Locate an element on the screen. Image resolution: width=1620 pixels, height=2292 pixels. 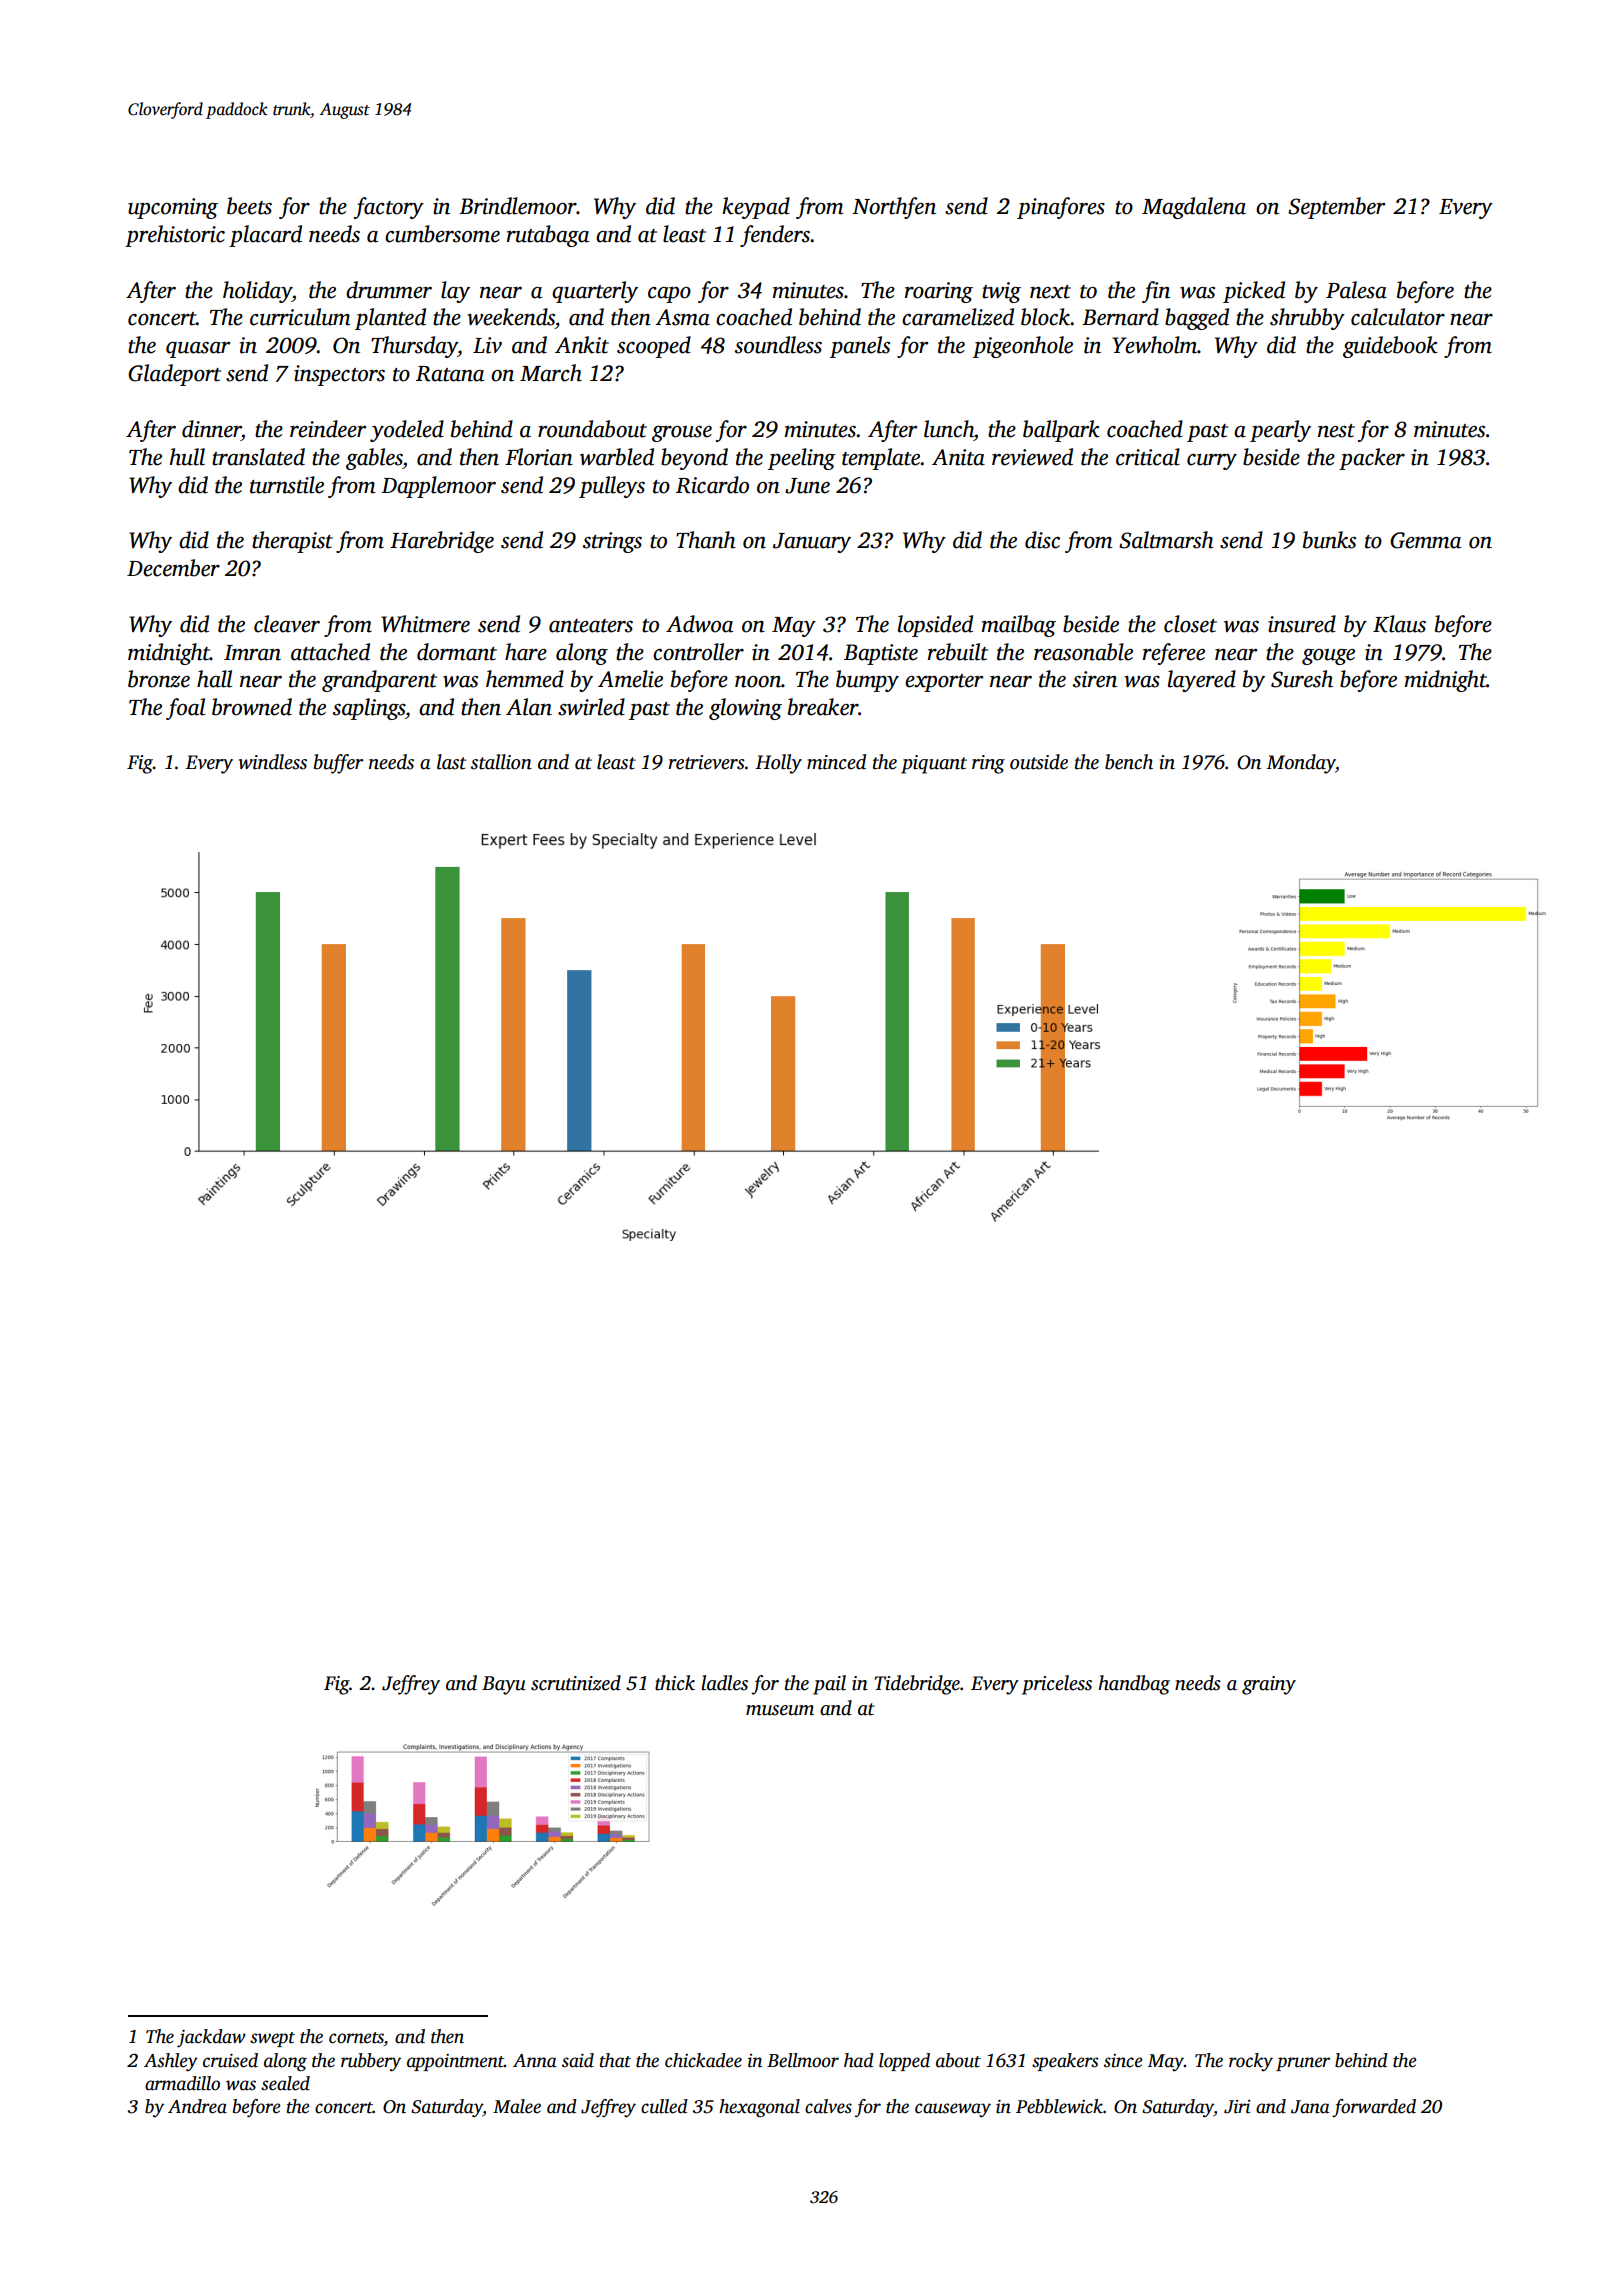
windless is located at coordinates (272, 762).
